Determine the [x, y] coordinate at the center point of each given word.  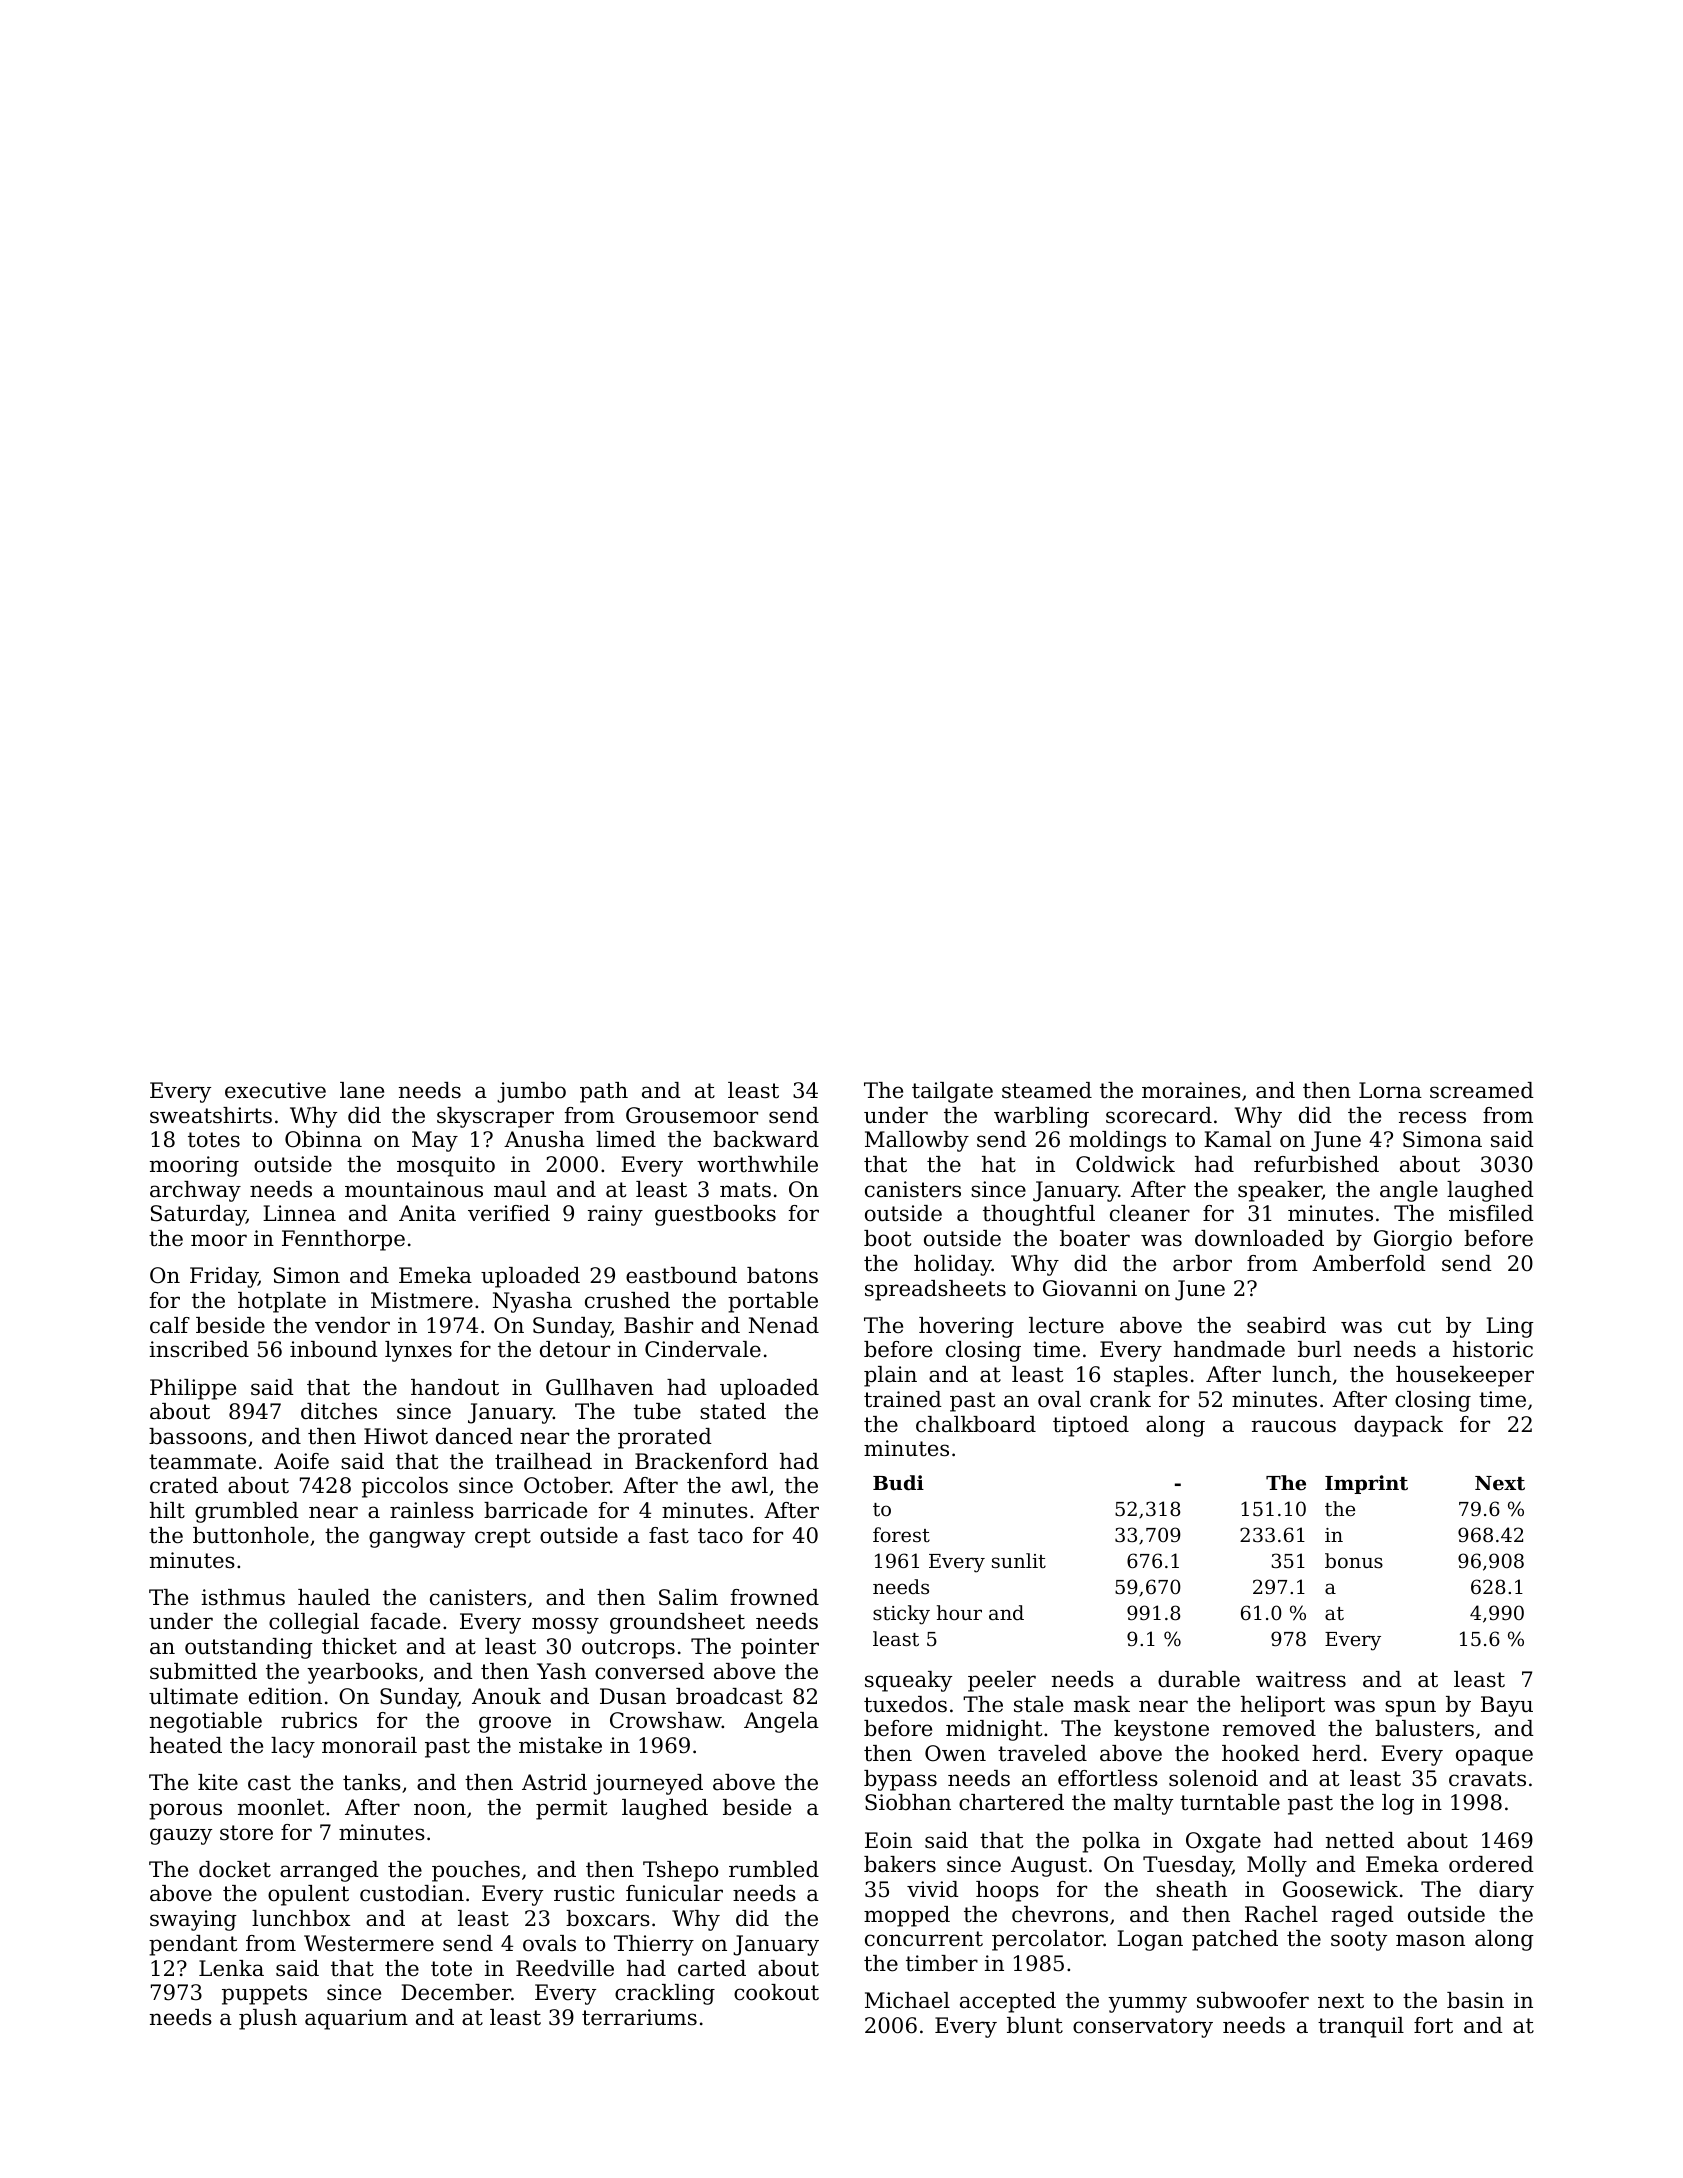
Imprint [1366, 1484]
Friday [224, 1277]
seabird [1286, 1325]
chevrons [1060, 1914]
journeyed [648, 1784]
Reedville [565, 1968]
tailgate [952, 1092]
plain [890, 1376]
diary [1506, 1891]
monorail [369, 1745]
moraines [1191, 1090]
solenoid [1213, 1778]
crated [184, 1485]
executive [275, 1090]
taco [720, 1536]
